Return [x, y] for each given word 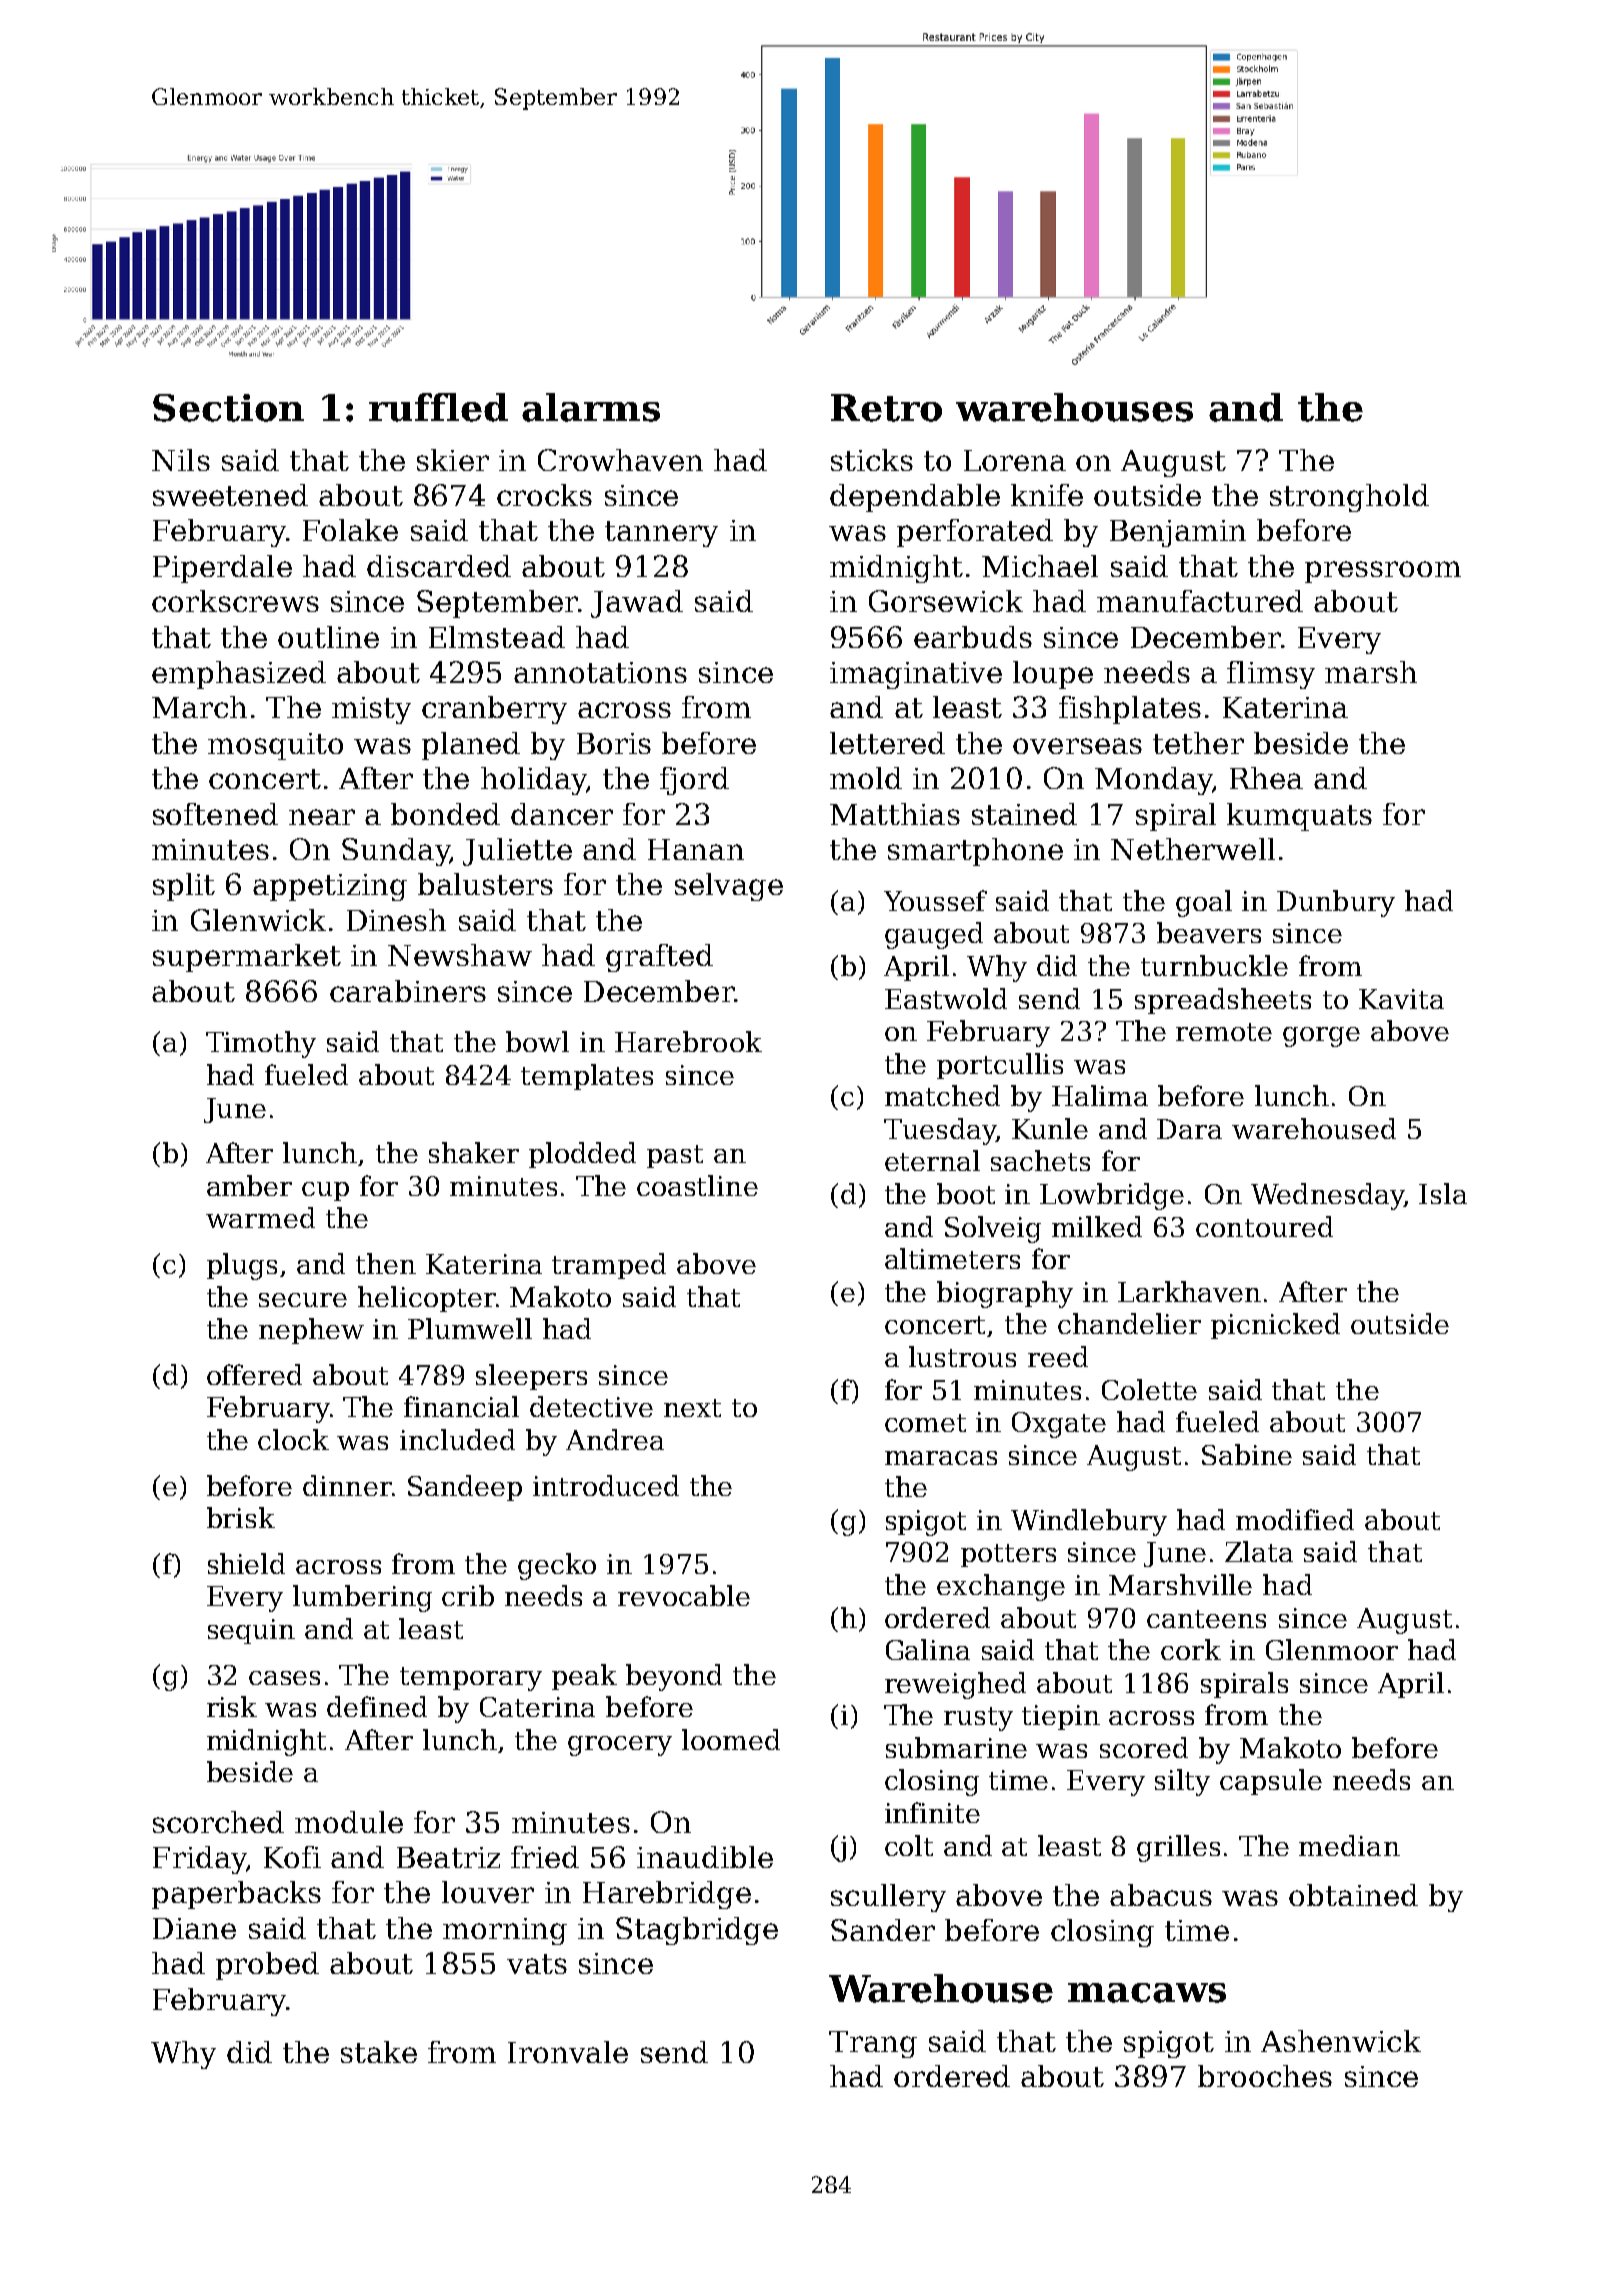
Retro [886, 408]
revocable [684, 1595]
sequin [251, 1631]
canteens [1206, 1619]
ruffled [438, 407]
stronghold [1349, 498]
